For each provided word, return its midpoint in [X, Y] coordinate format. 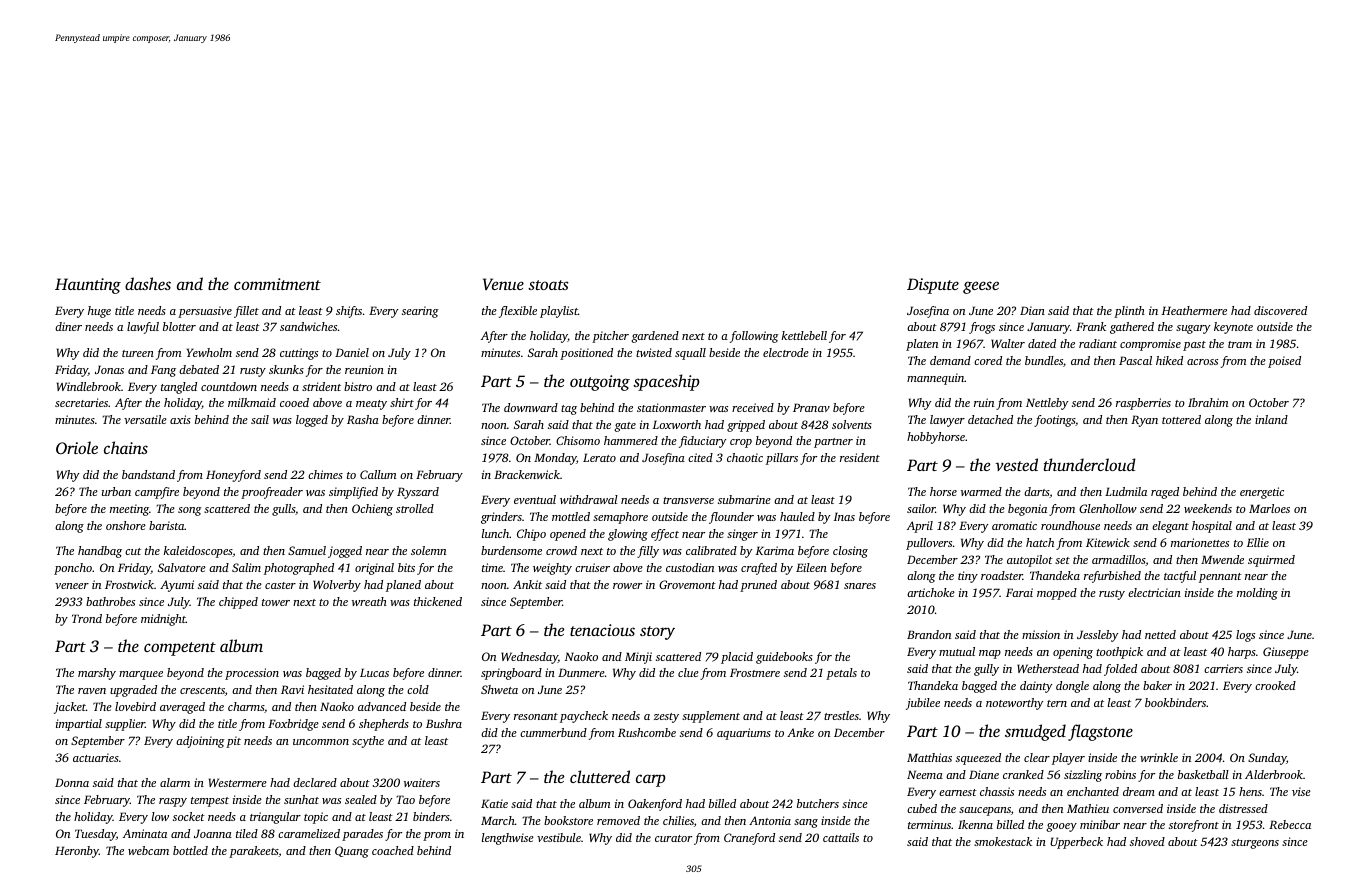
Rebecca [1290, 824]
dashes [148, 283]
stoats [548, 285]
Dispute [933, 286]
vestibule [559, 837]
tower [276, 602]
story [657, 633]
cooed [294, 402]
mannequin [935, 379]
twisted [654, 352]
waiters [422, 782]
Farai [1019, 592]
